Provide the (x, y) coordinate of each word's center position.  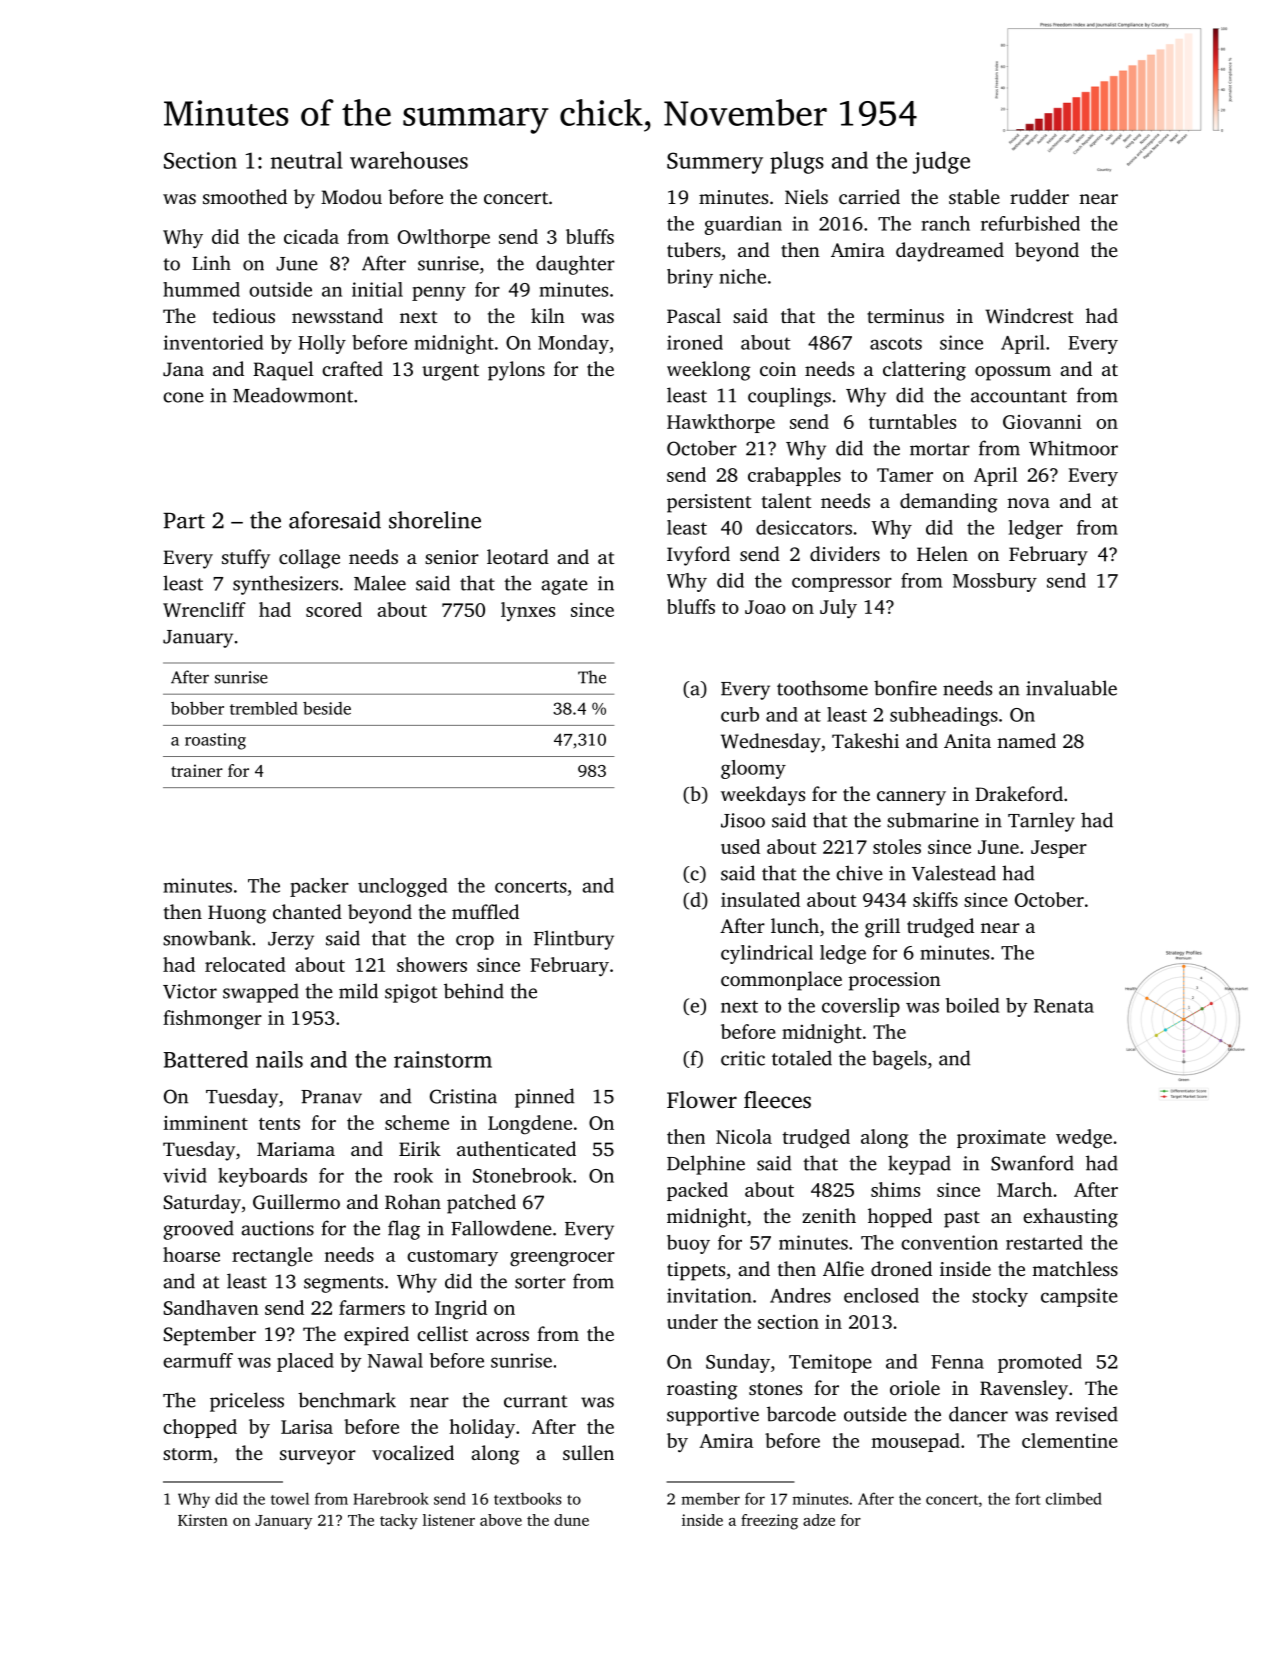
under (692, 1321)
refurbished (1030, 223)
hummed (201, 289)
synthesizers (285, 585)
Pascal (694, 315)
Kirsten (203, 1520)
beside (327, 708)
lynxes (528, 611)
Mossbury (995, 582)
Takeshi (865, 740)
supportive (713, 1416)
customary (452, 1258)
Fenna (957, 1362)
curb (740, 714)
